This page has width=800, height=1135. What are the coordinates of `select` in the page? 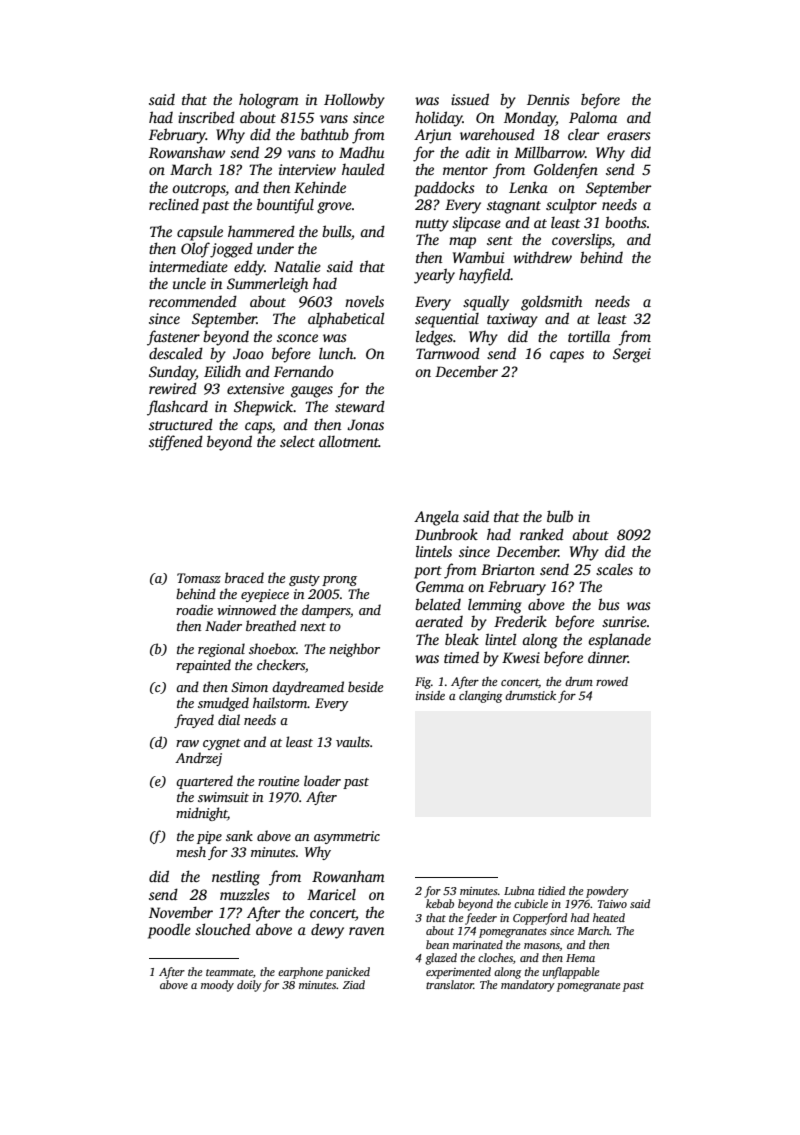 It's located at (297, 441).
